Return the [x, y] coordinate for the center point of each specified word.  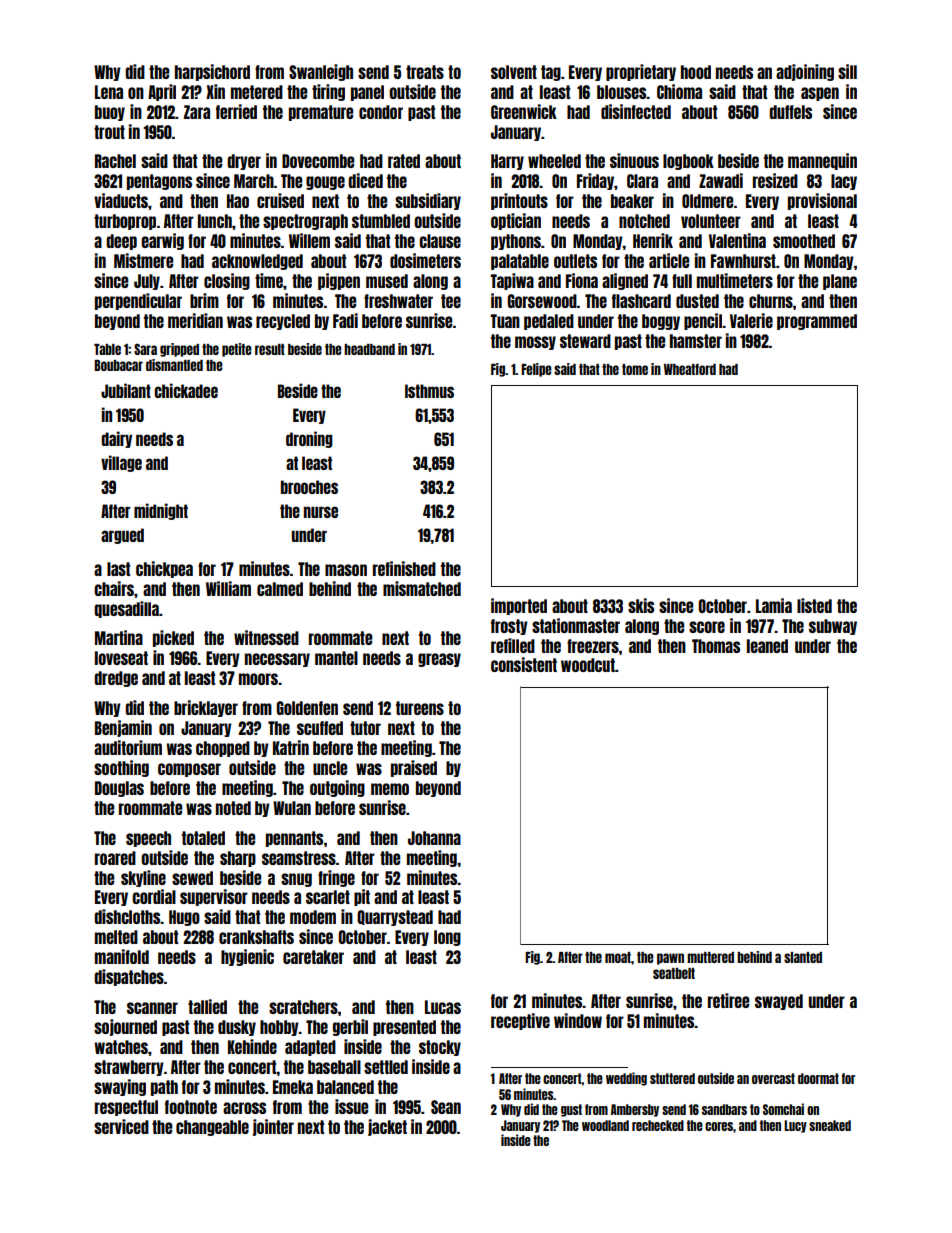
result [270, 349]
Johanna [434, 838]
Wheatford [690, 369]
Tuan [505, 321]
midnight [161, 511]
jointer [273, 1127]
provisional [822, 201]
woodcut [588, 665]
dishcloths [127, 916]
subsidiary [428, 201]
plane [840, 282]
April [162, 92]
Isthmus [429, 391]
